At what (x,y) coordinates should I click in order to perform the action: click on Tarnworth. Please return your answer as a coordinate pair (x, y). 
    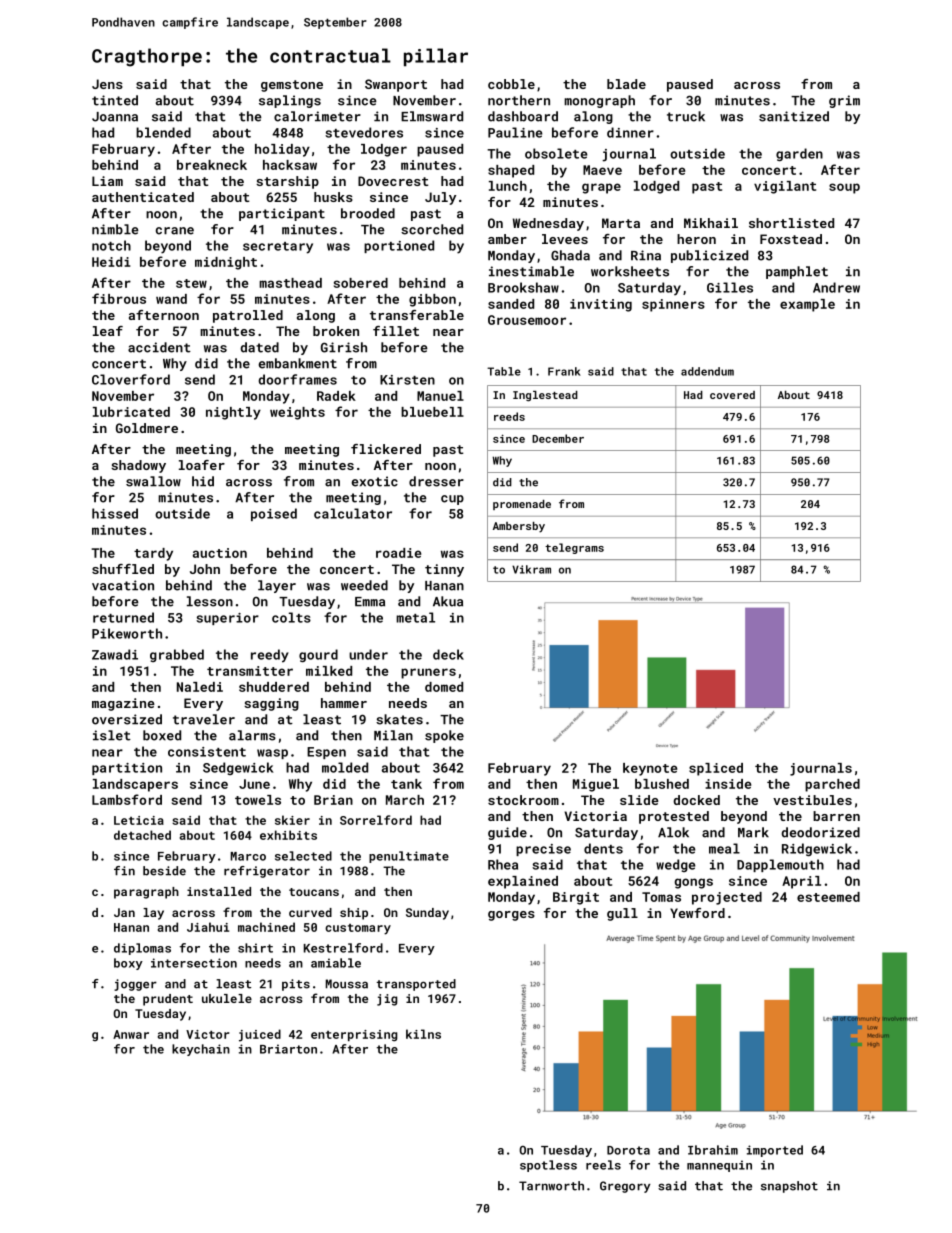
    Looking at the image, I should click on (551, 1186).
